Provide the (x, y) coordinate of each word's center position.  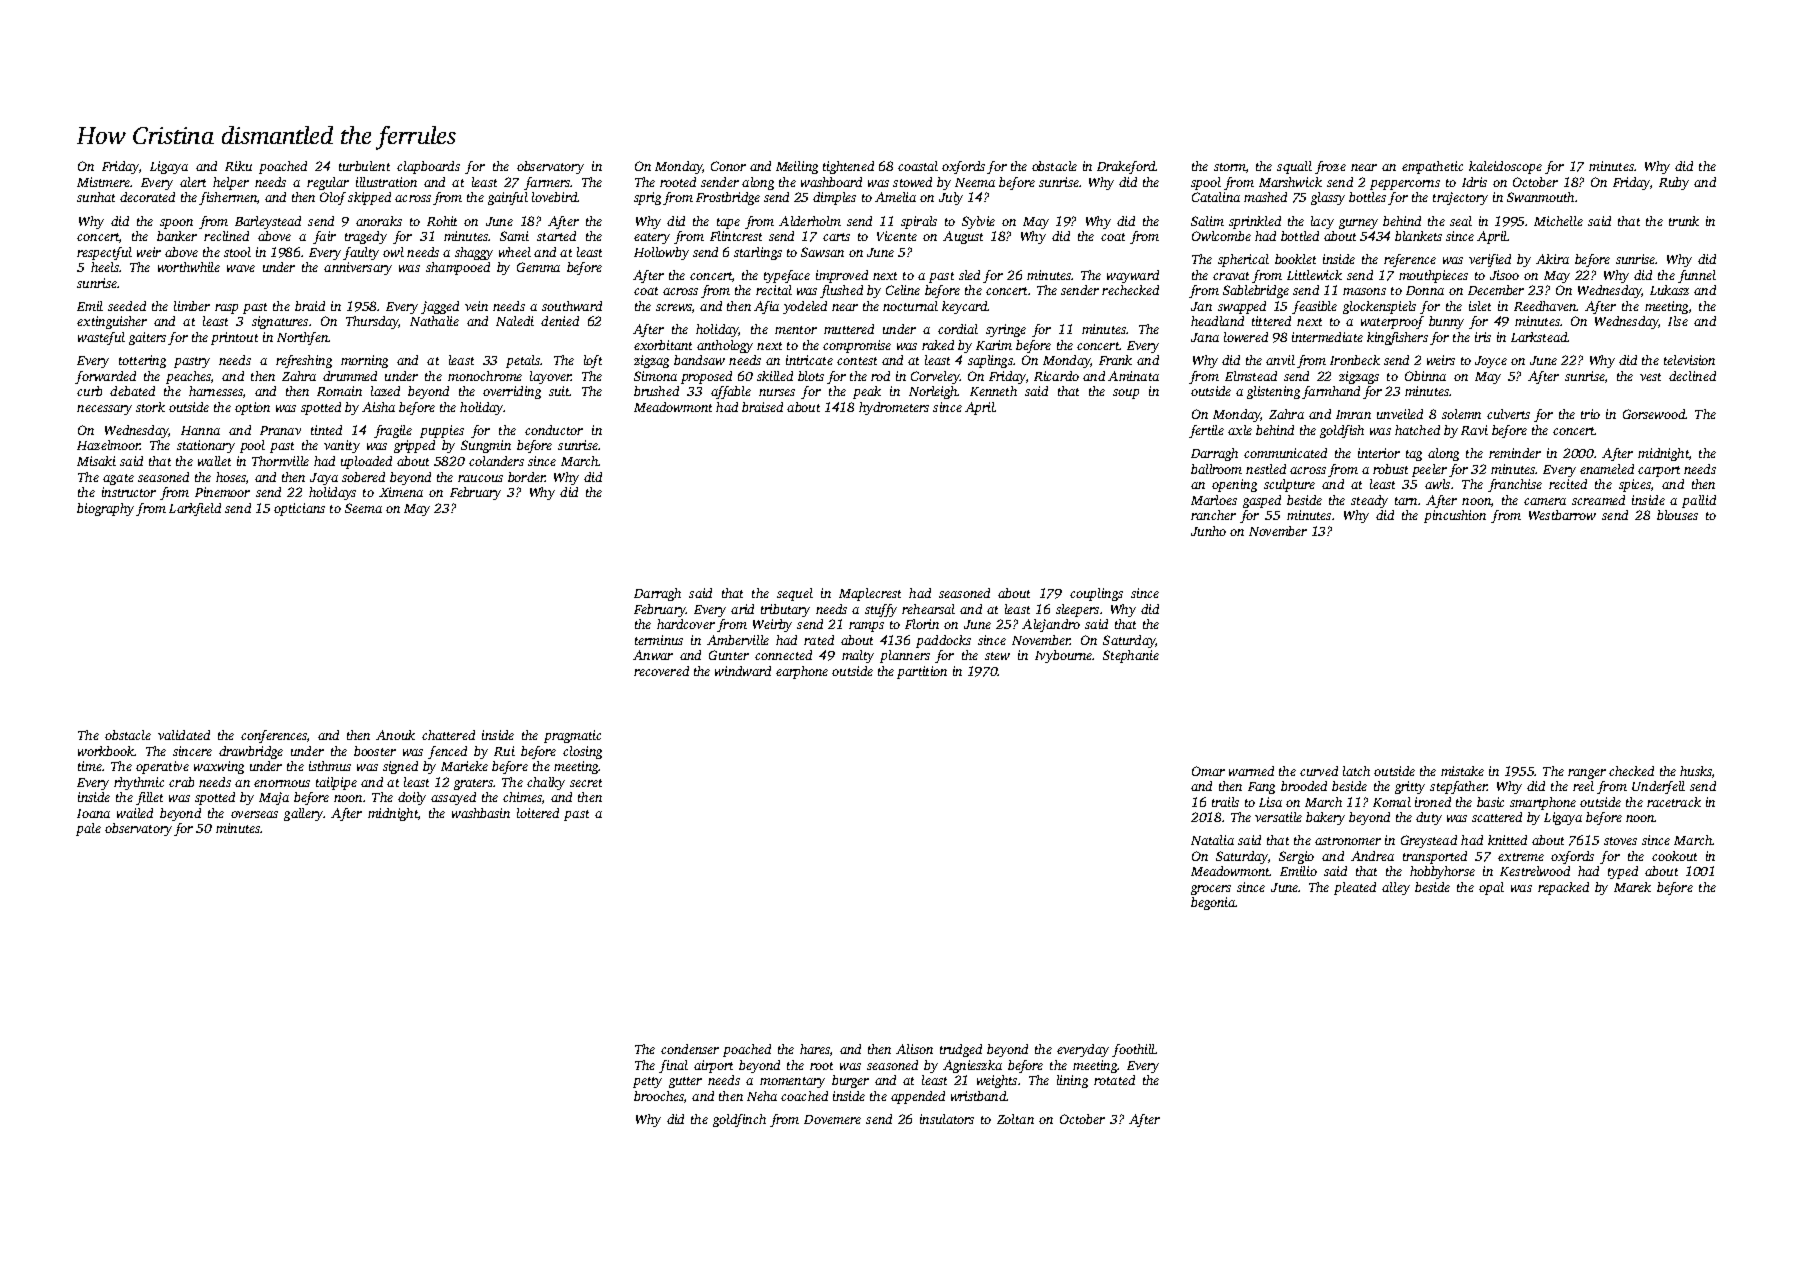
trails (1225, 802)
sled (969, 275)
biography (105, 509)
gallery (304, 814)
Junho (1208, 531)
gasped (1262, 501)
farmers (547, 183)
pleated (1355, 888)
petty (647, 1082)
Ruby (1674, 183)
